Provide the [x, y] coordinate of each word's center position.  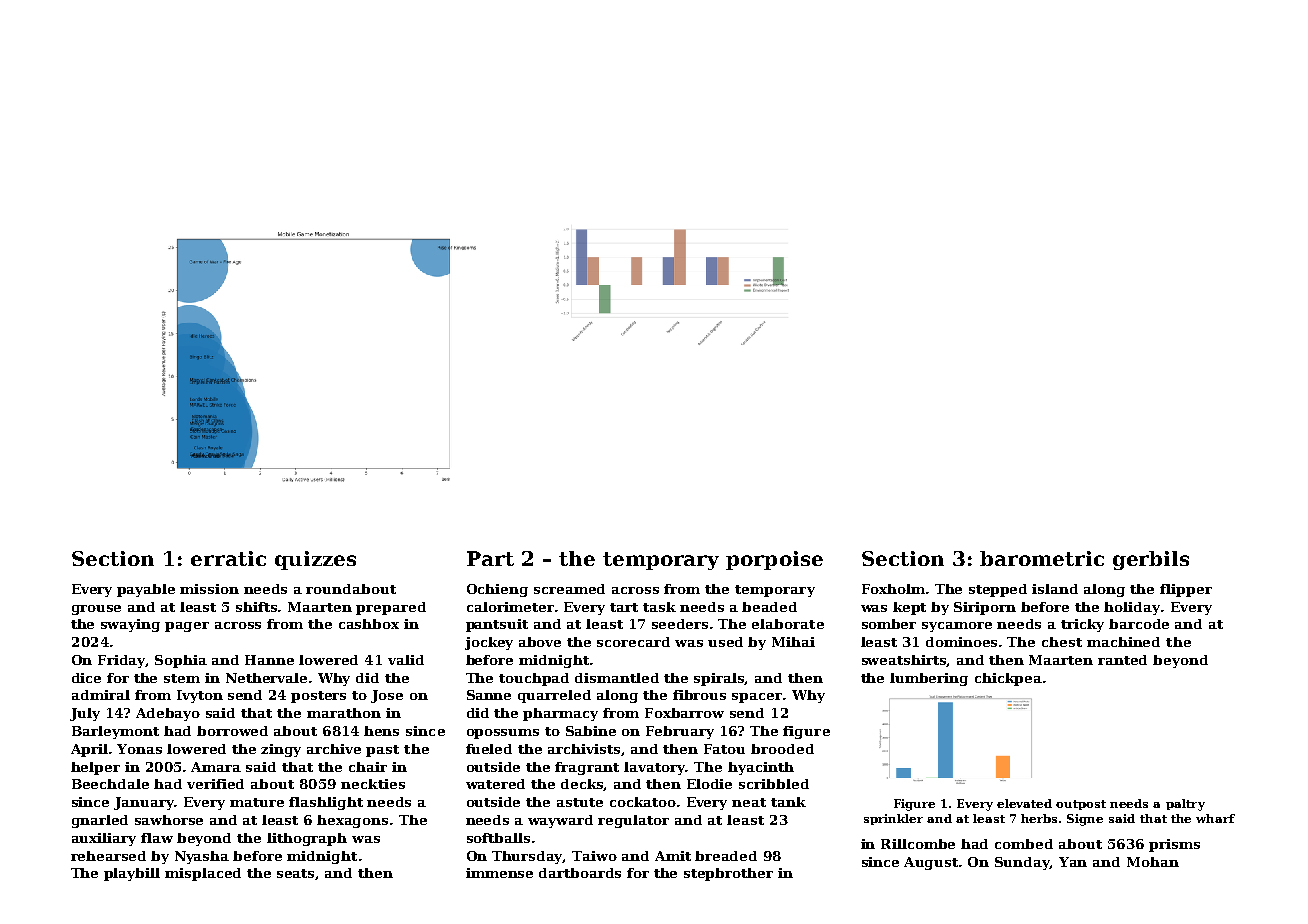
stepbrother [728, 874]
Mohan [1153, 862]
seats [296, 874]
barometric [1042, 558]
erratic [228, 558]
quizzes [315, 560]
